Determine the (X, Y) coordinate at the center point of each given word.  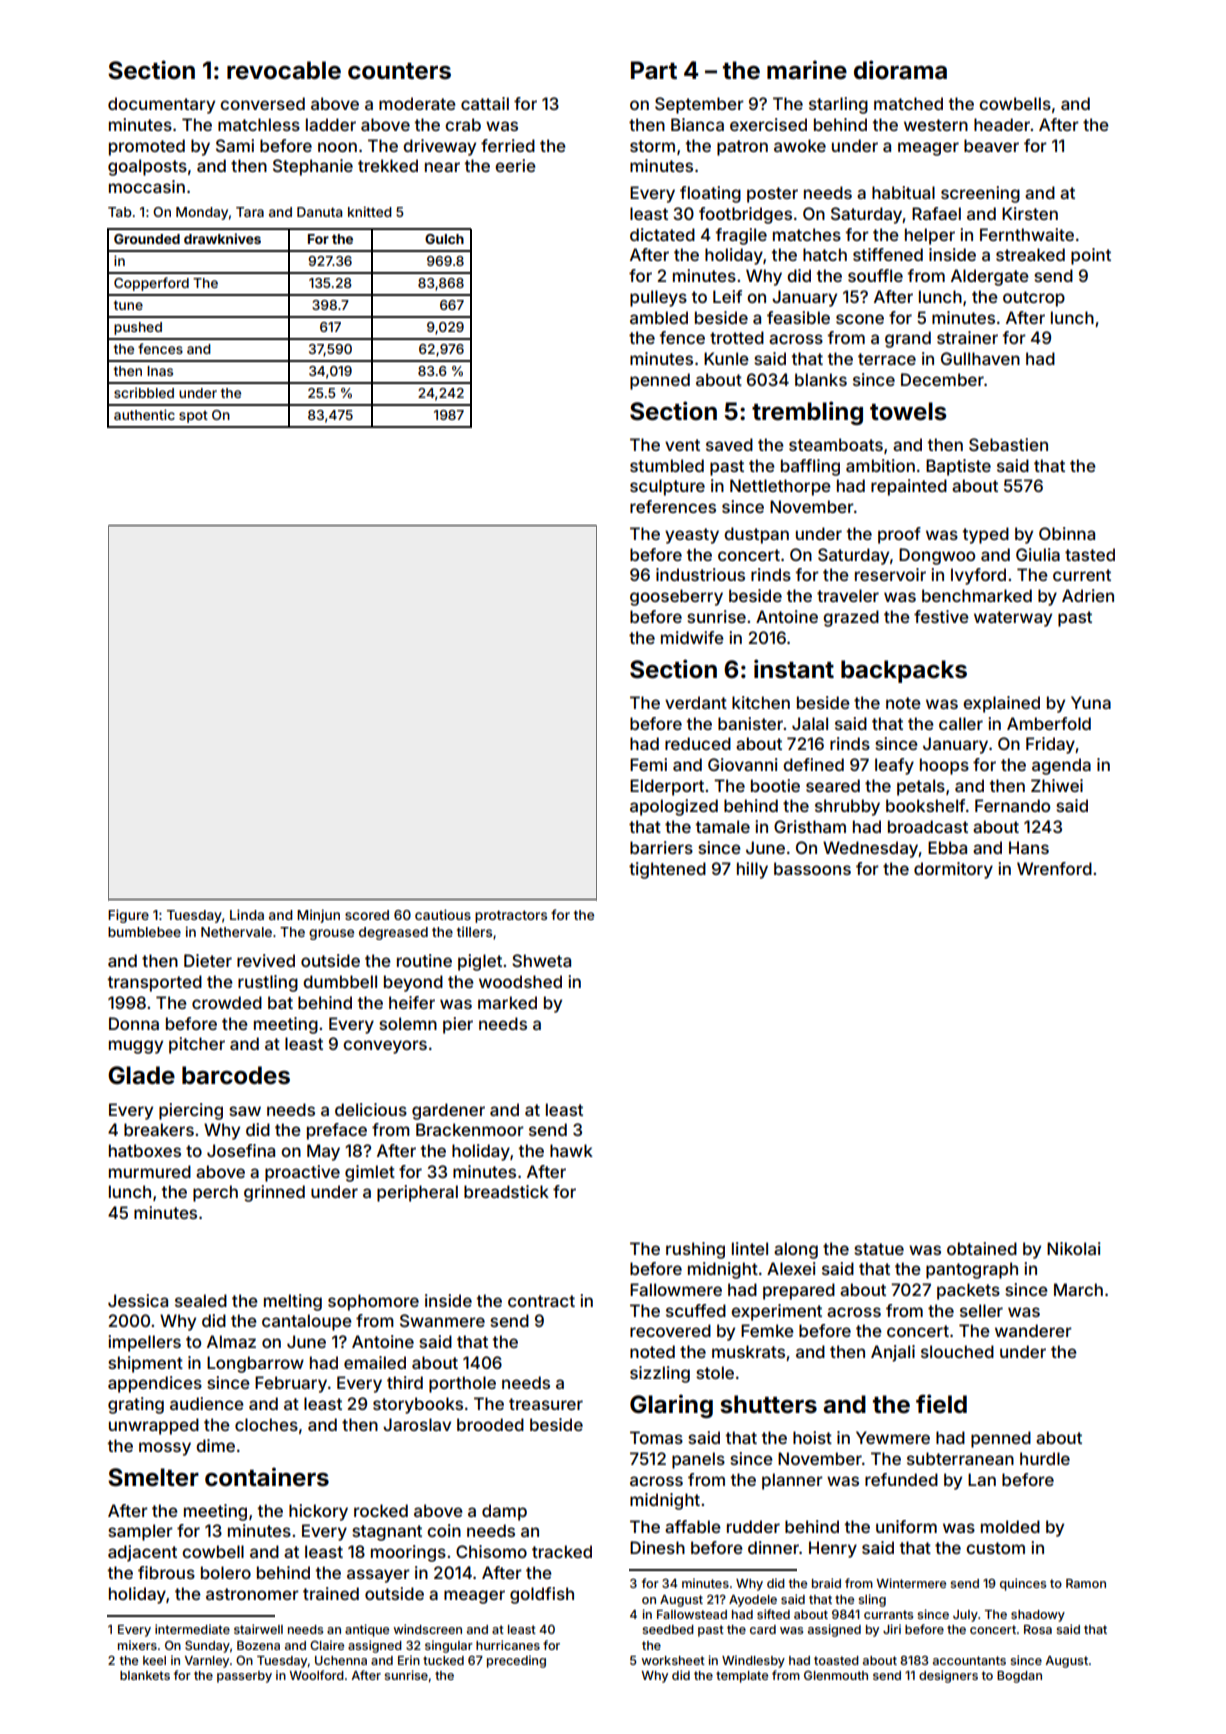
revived (266, 960)
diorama (900, 70)
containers (267, 1477)
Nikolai (1074, 1248)
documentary (161, 105)
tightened (667, 870)
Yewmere (893, 1437)
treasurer (546, 1404)
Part (654, 70)
